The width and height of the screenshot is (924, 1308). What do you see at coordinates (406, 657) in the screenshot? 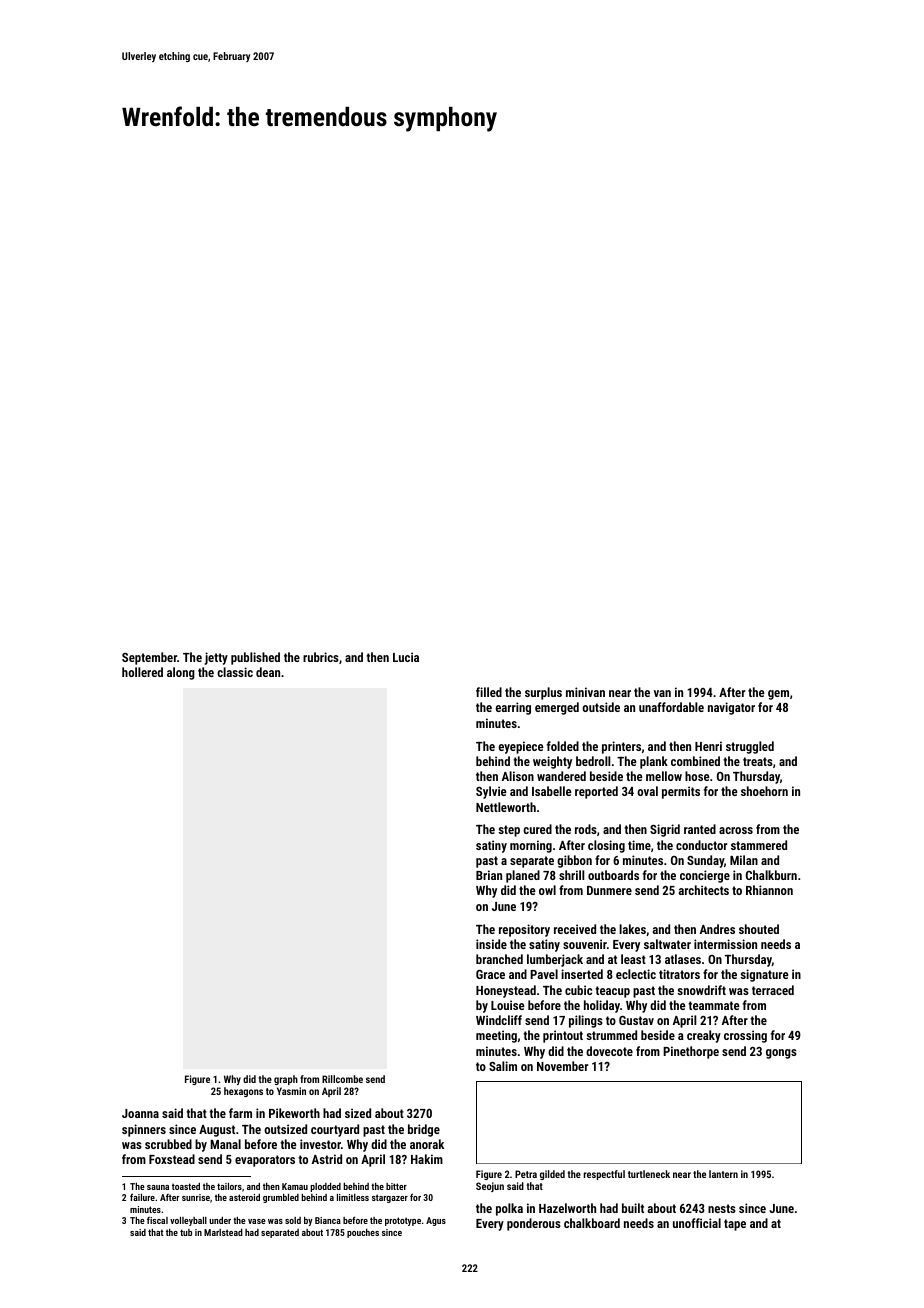
I see `Lucia` at bounding box center [406, 657].
